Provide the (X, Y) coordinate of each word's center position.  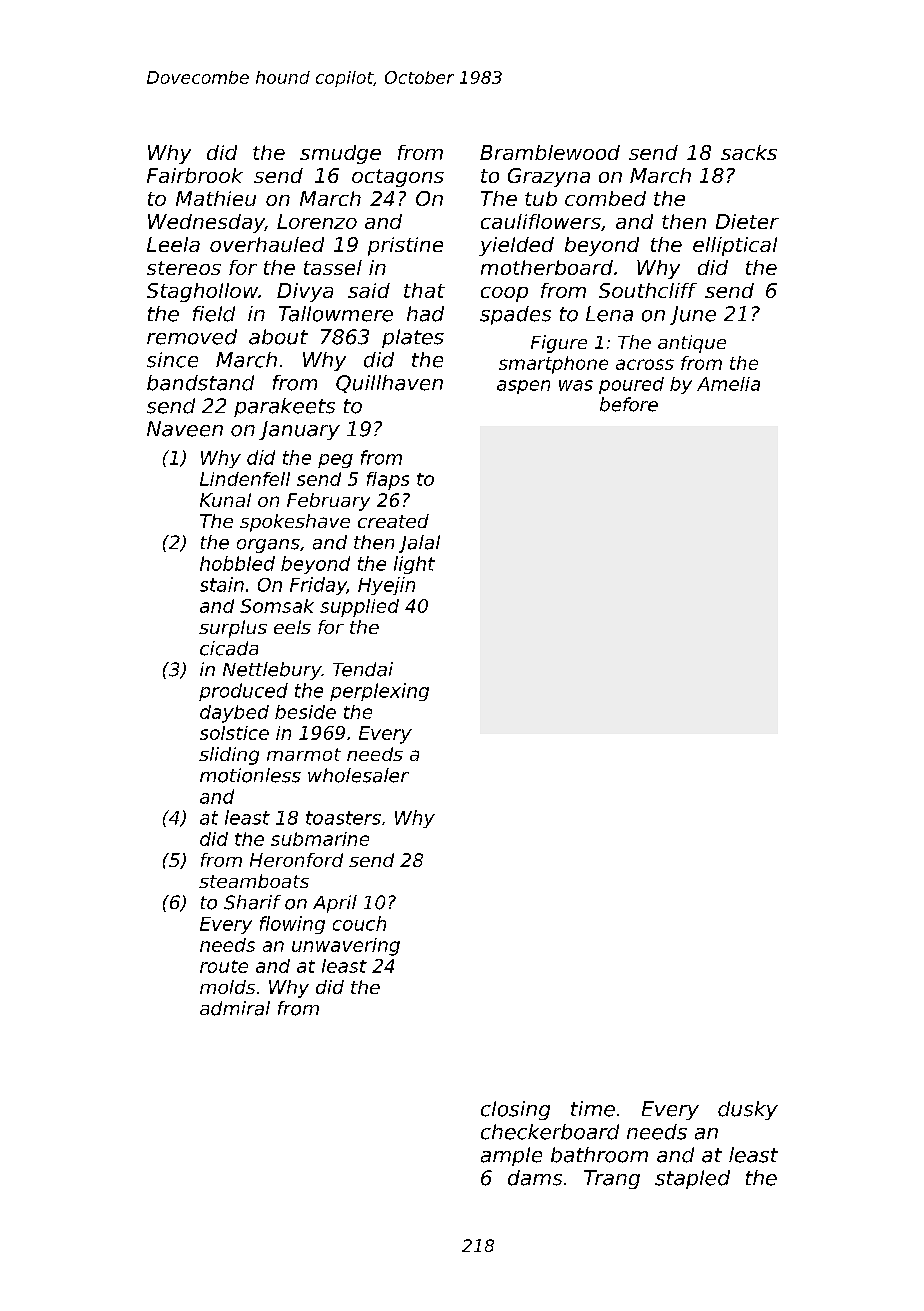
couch (359, 923)
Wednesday (206, 223)
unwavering (346, 947)
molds (227, 987)
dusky (748, 1110)
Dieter (747, 221)
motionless (250, 775)
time (593, 1109)
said (369, 290)
